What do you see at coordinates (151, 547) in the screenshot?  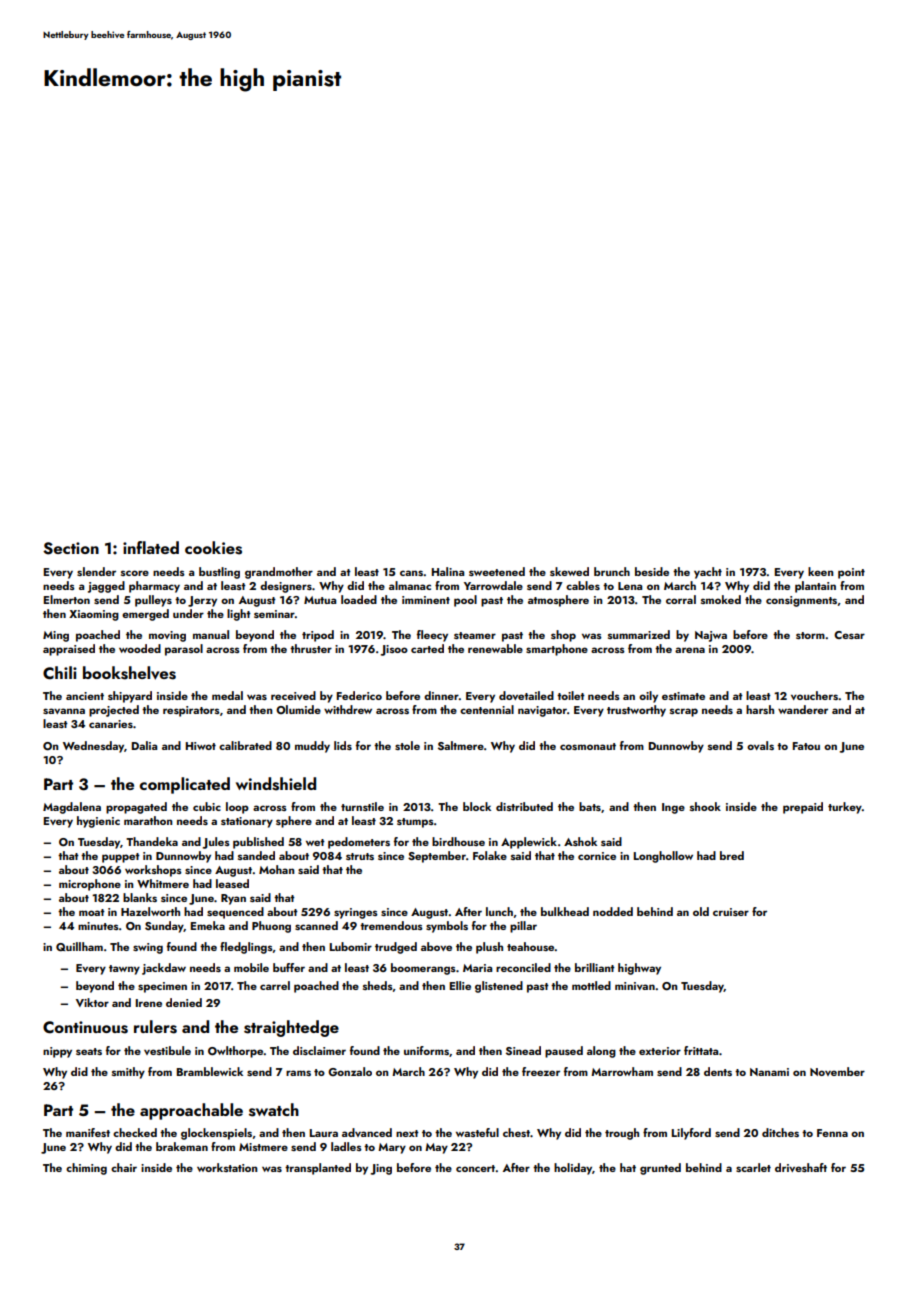 I see `inflated` at bounding box center [151, 547].
